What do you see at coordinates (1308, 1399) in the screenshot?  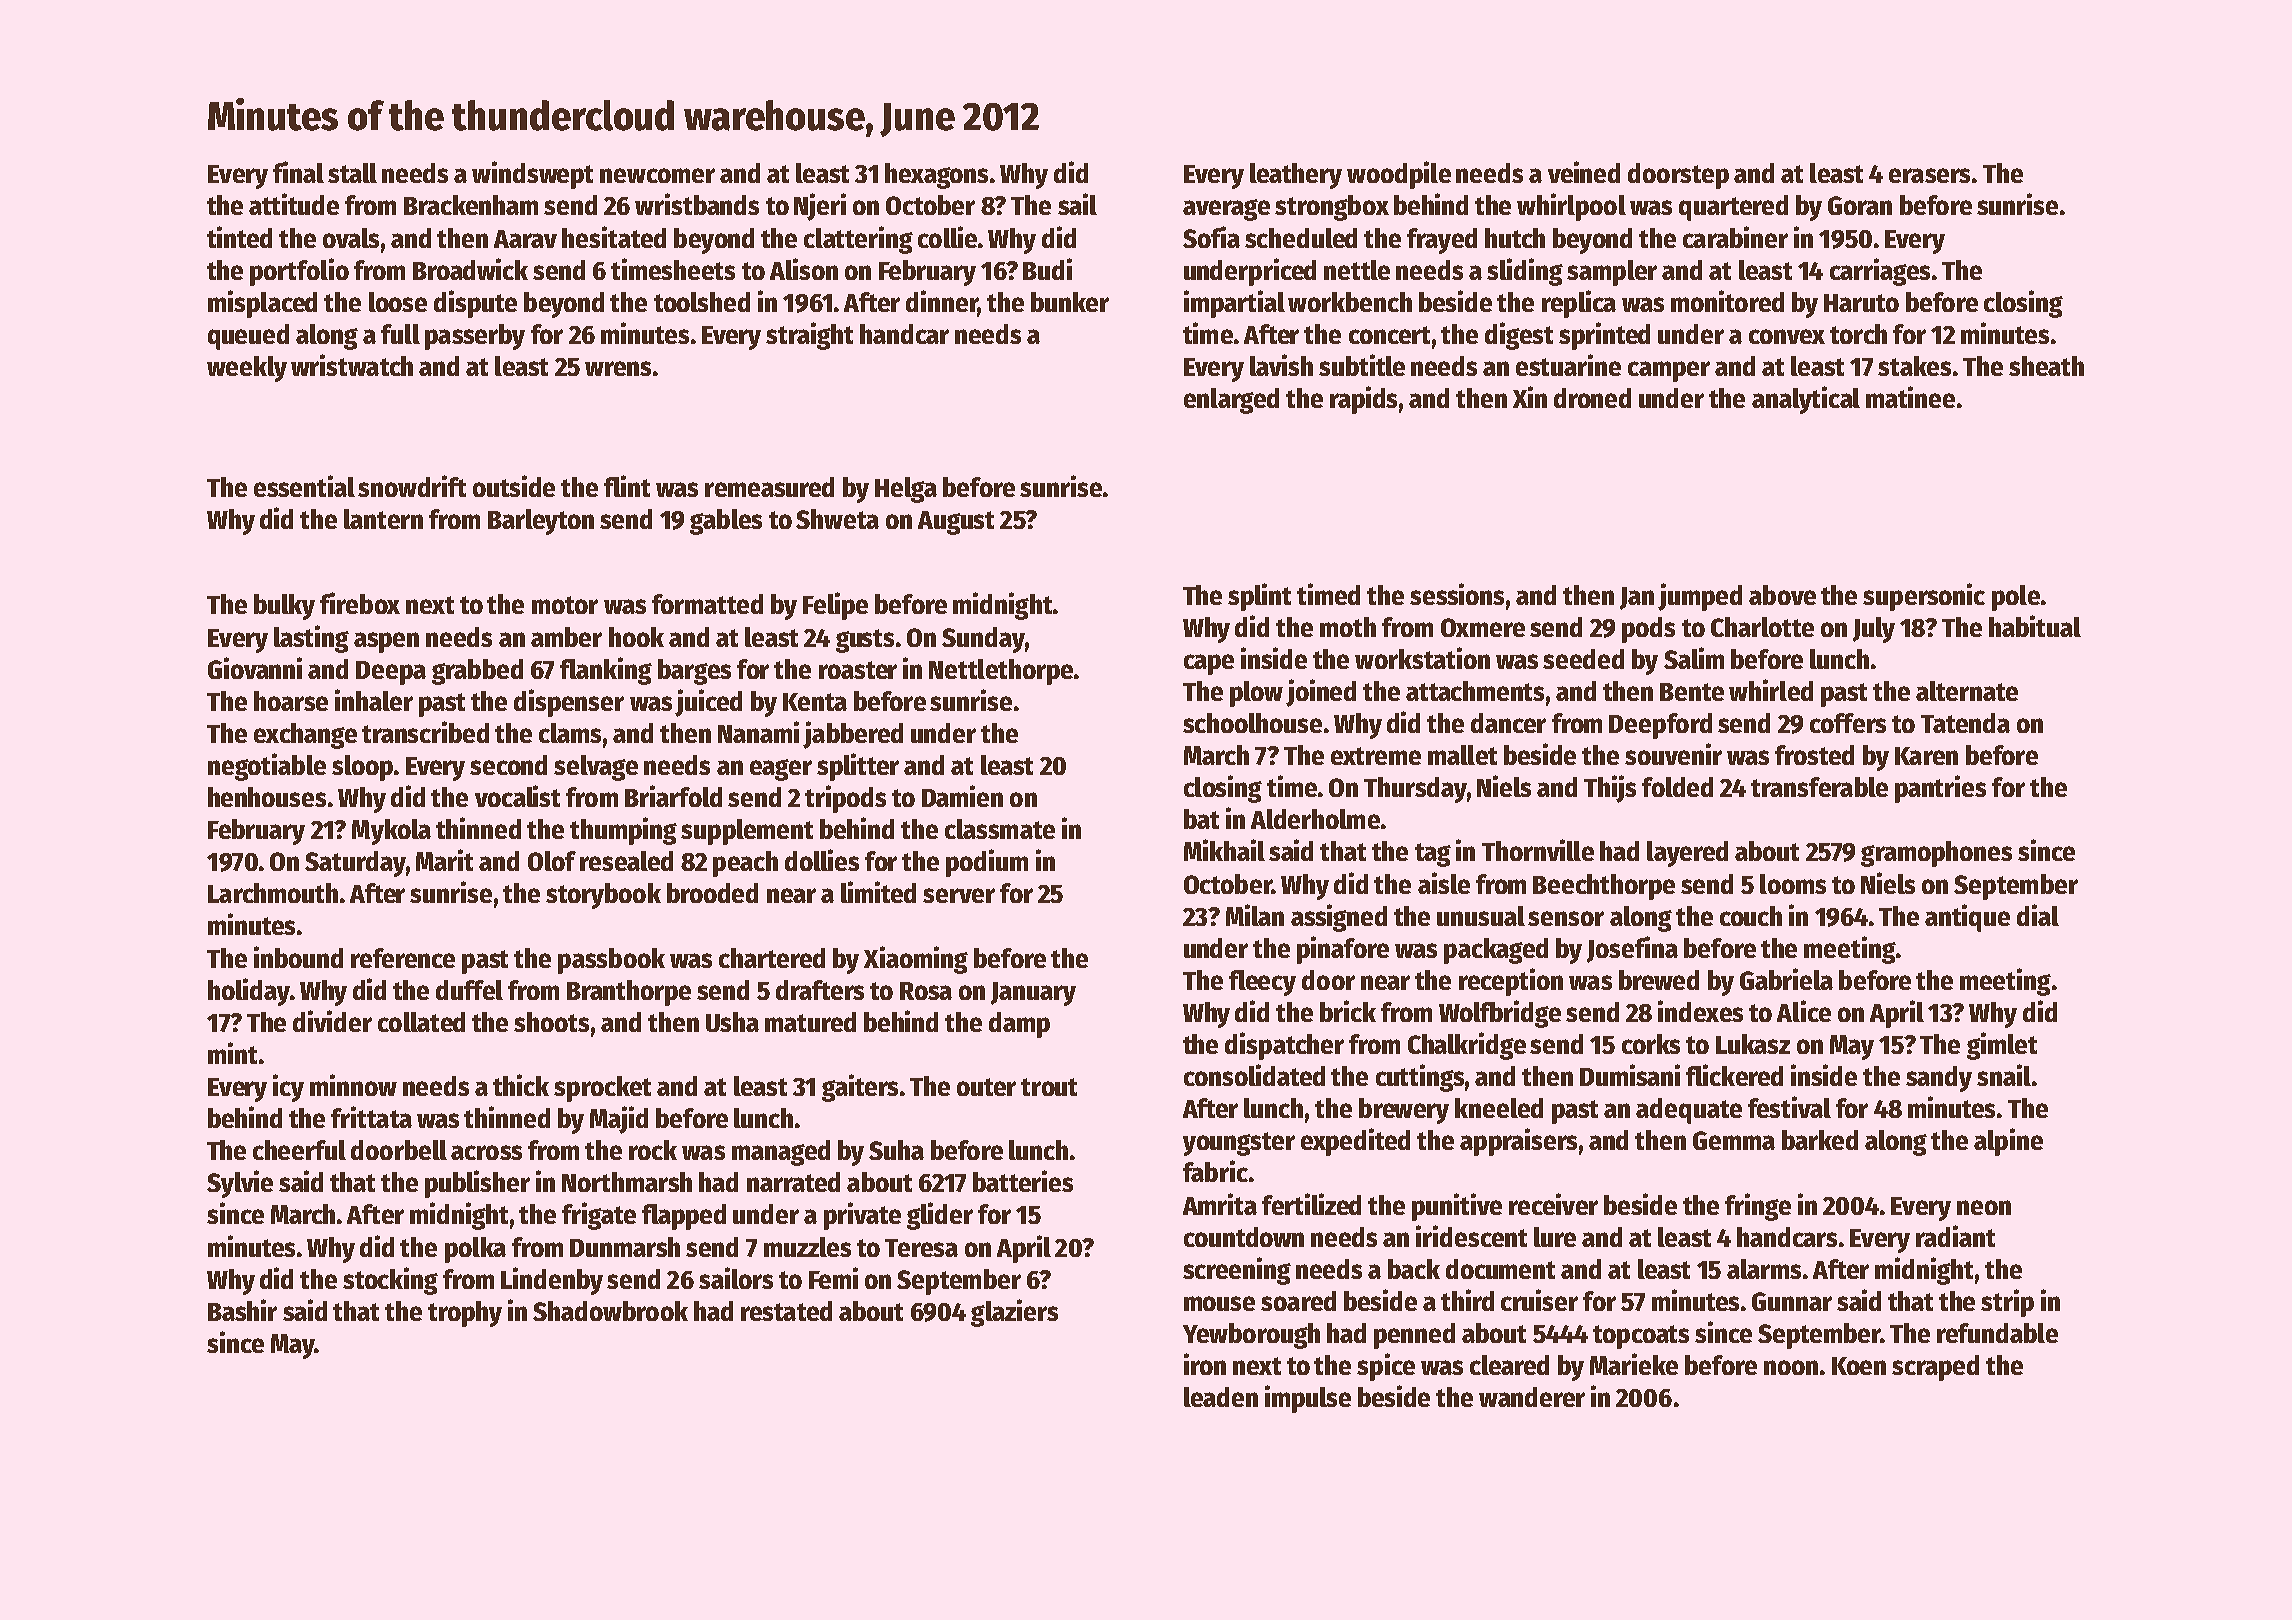 I see `impulse` at bounding box center [1308, 1399].
